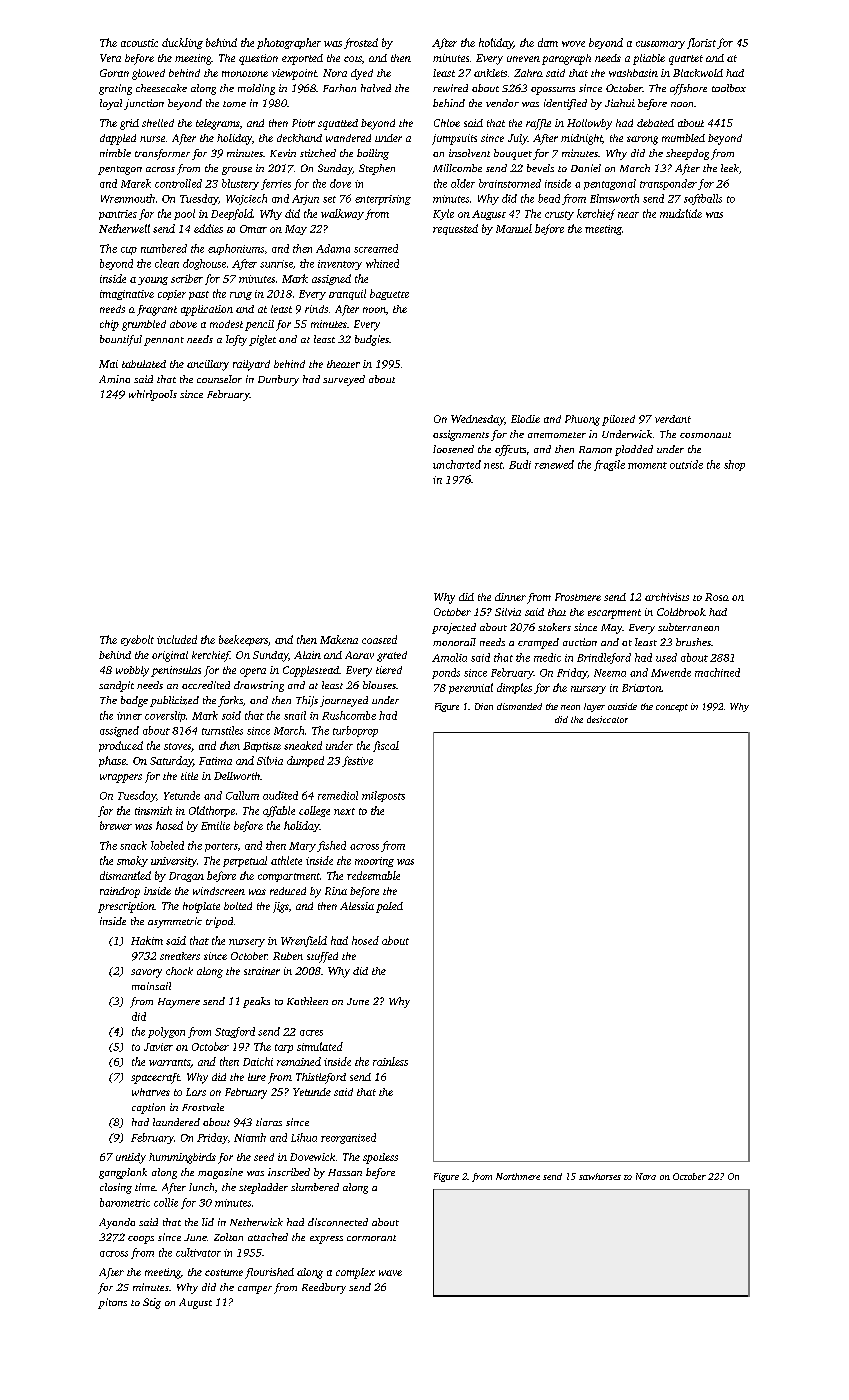 The image size is (849, 1400). I want to click on sarong, so click(642, 140).
